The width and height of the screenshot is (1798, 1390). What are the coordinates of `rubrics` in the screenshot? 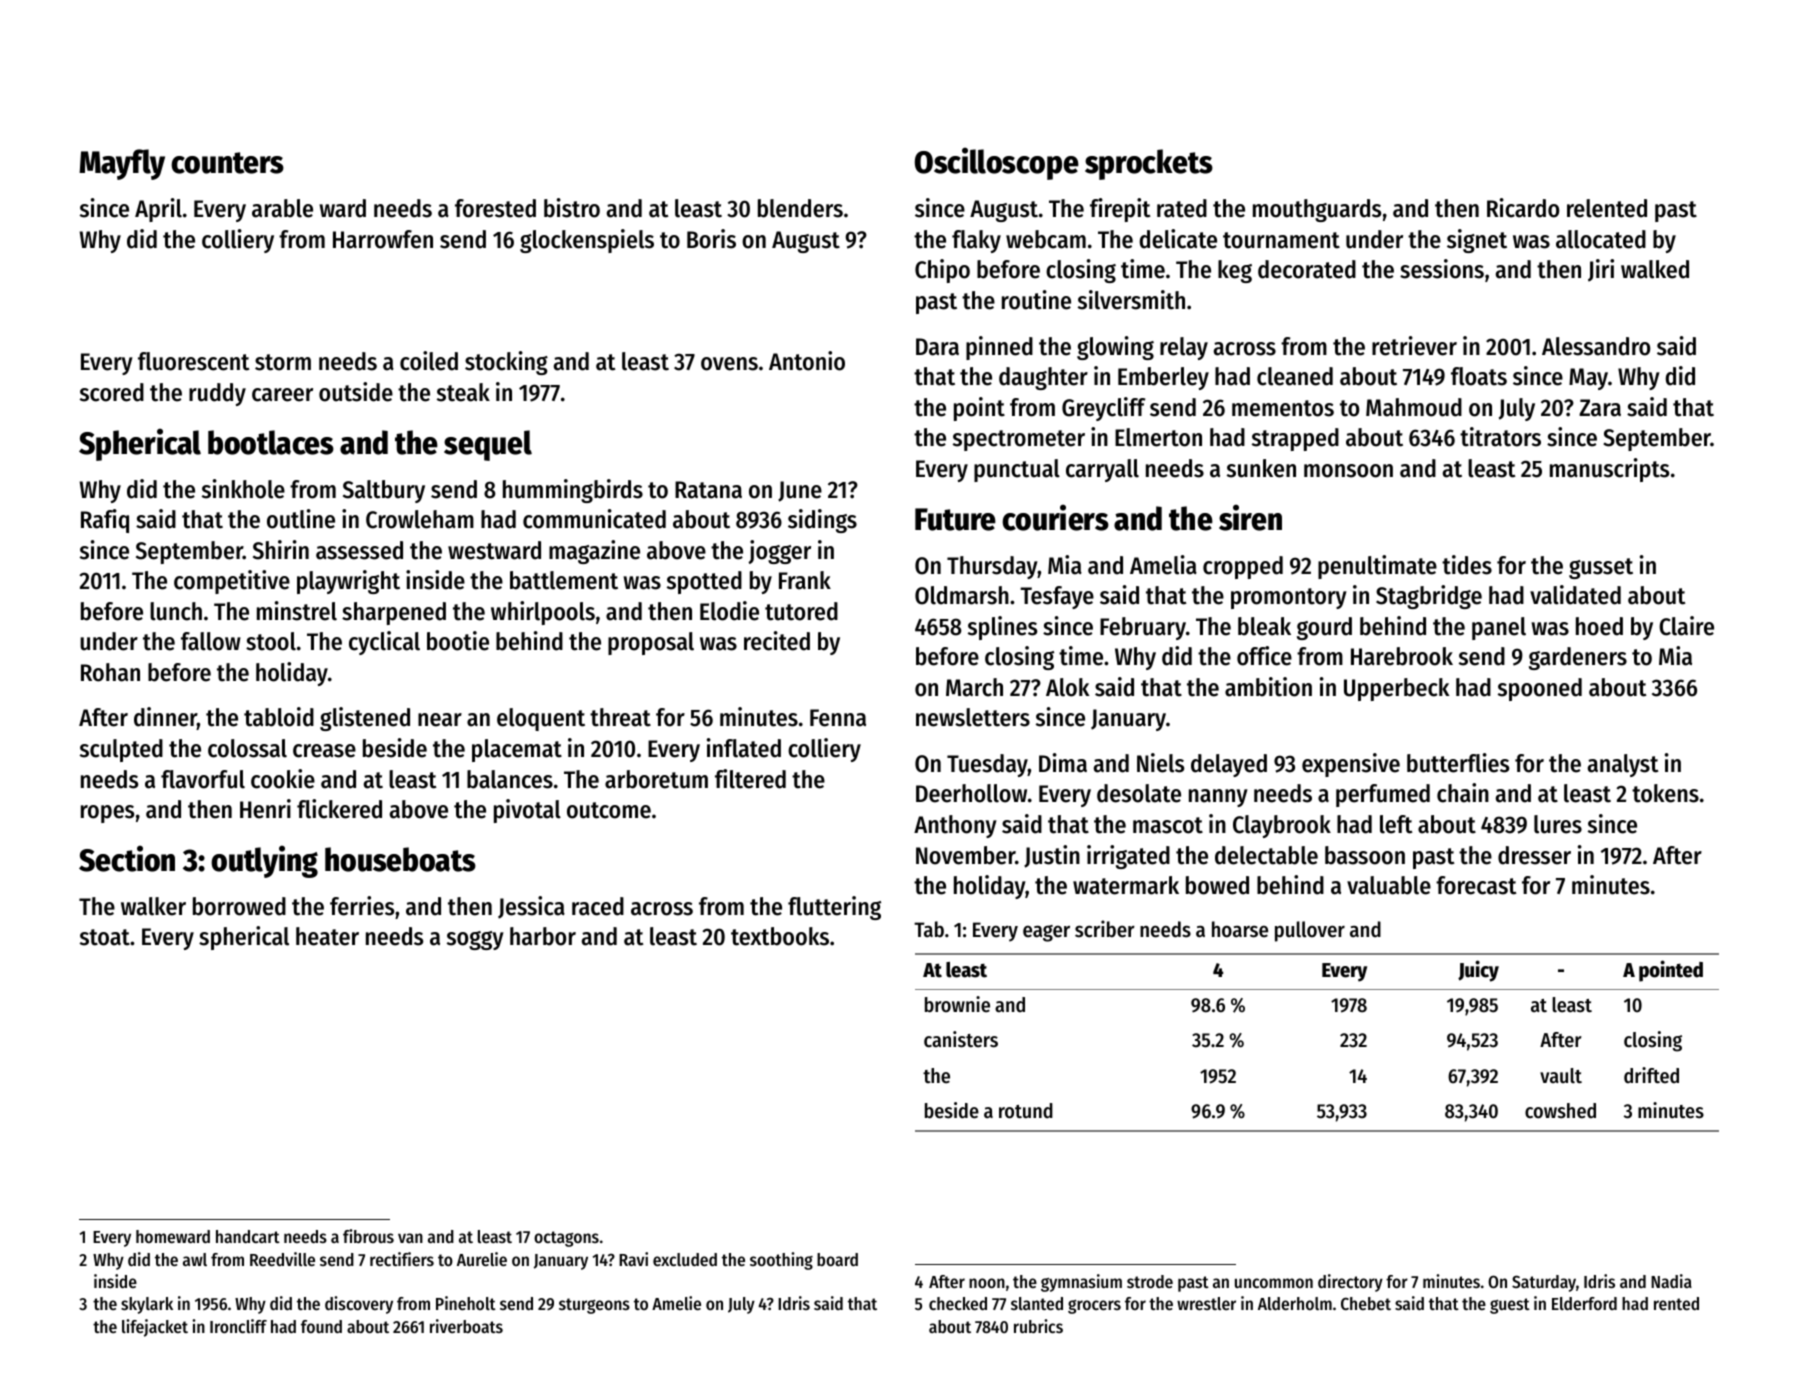 It's located at (1038, 1326).
